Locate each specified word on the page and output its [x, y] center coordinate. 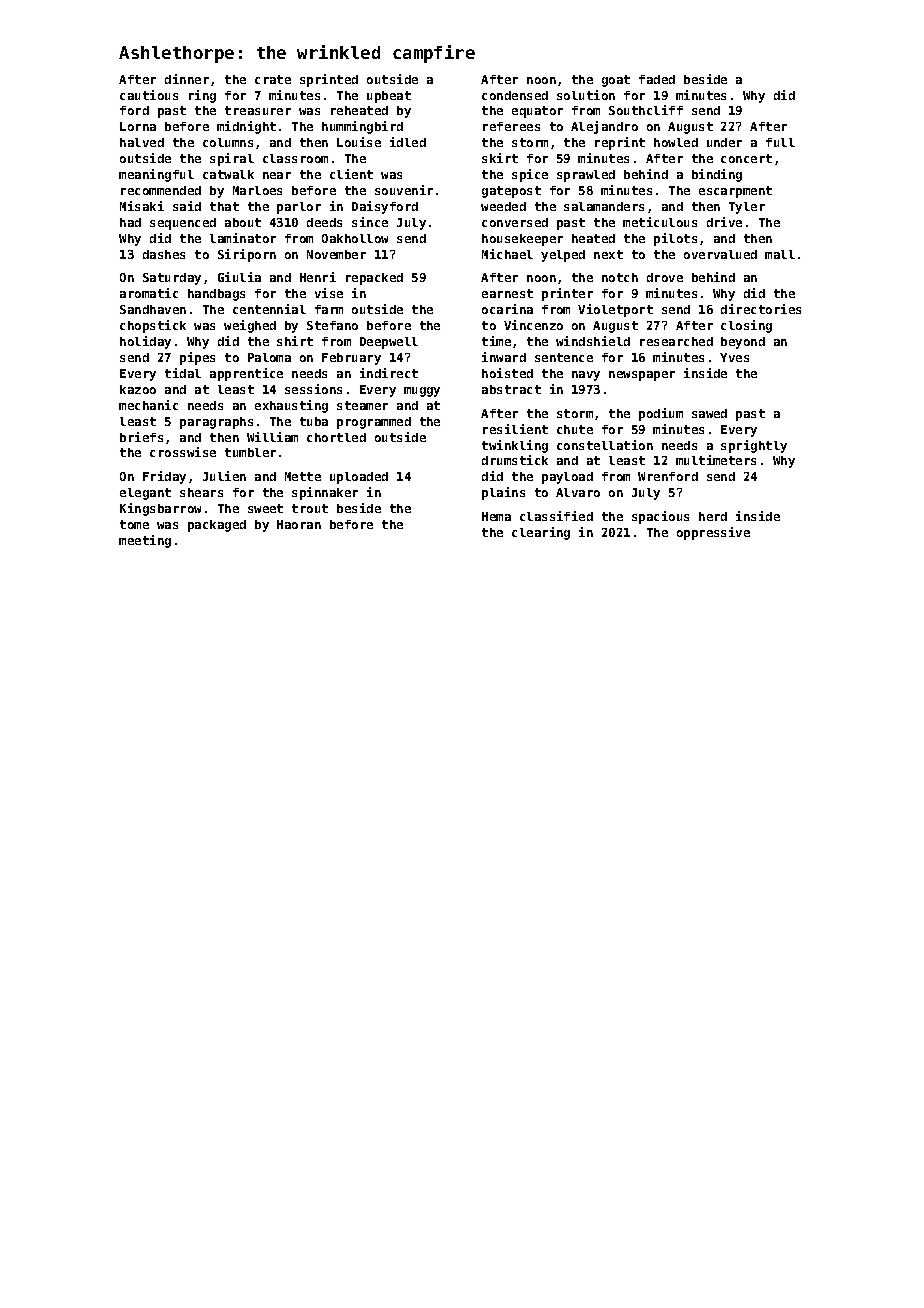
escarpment [735, 192]
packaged [217, 526]
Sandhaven [153, 309]
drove [665, 277]
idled [408, 142]
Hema [496, 516]
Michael [507, 254]
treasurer [258, 110]
